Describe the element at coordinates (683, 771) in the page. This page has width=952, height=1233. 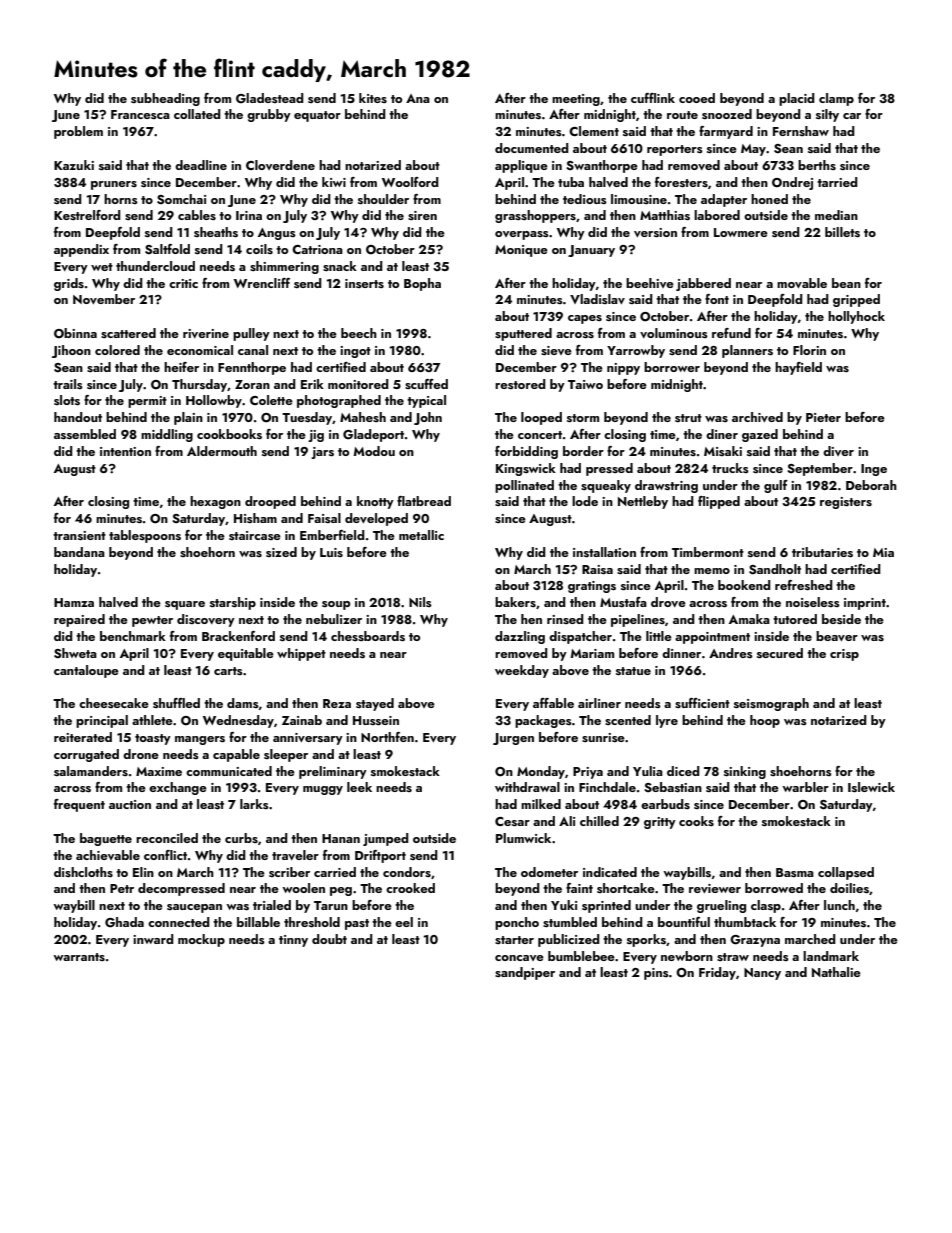
I see `diced` at that location.
